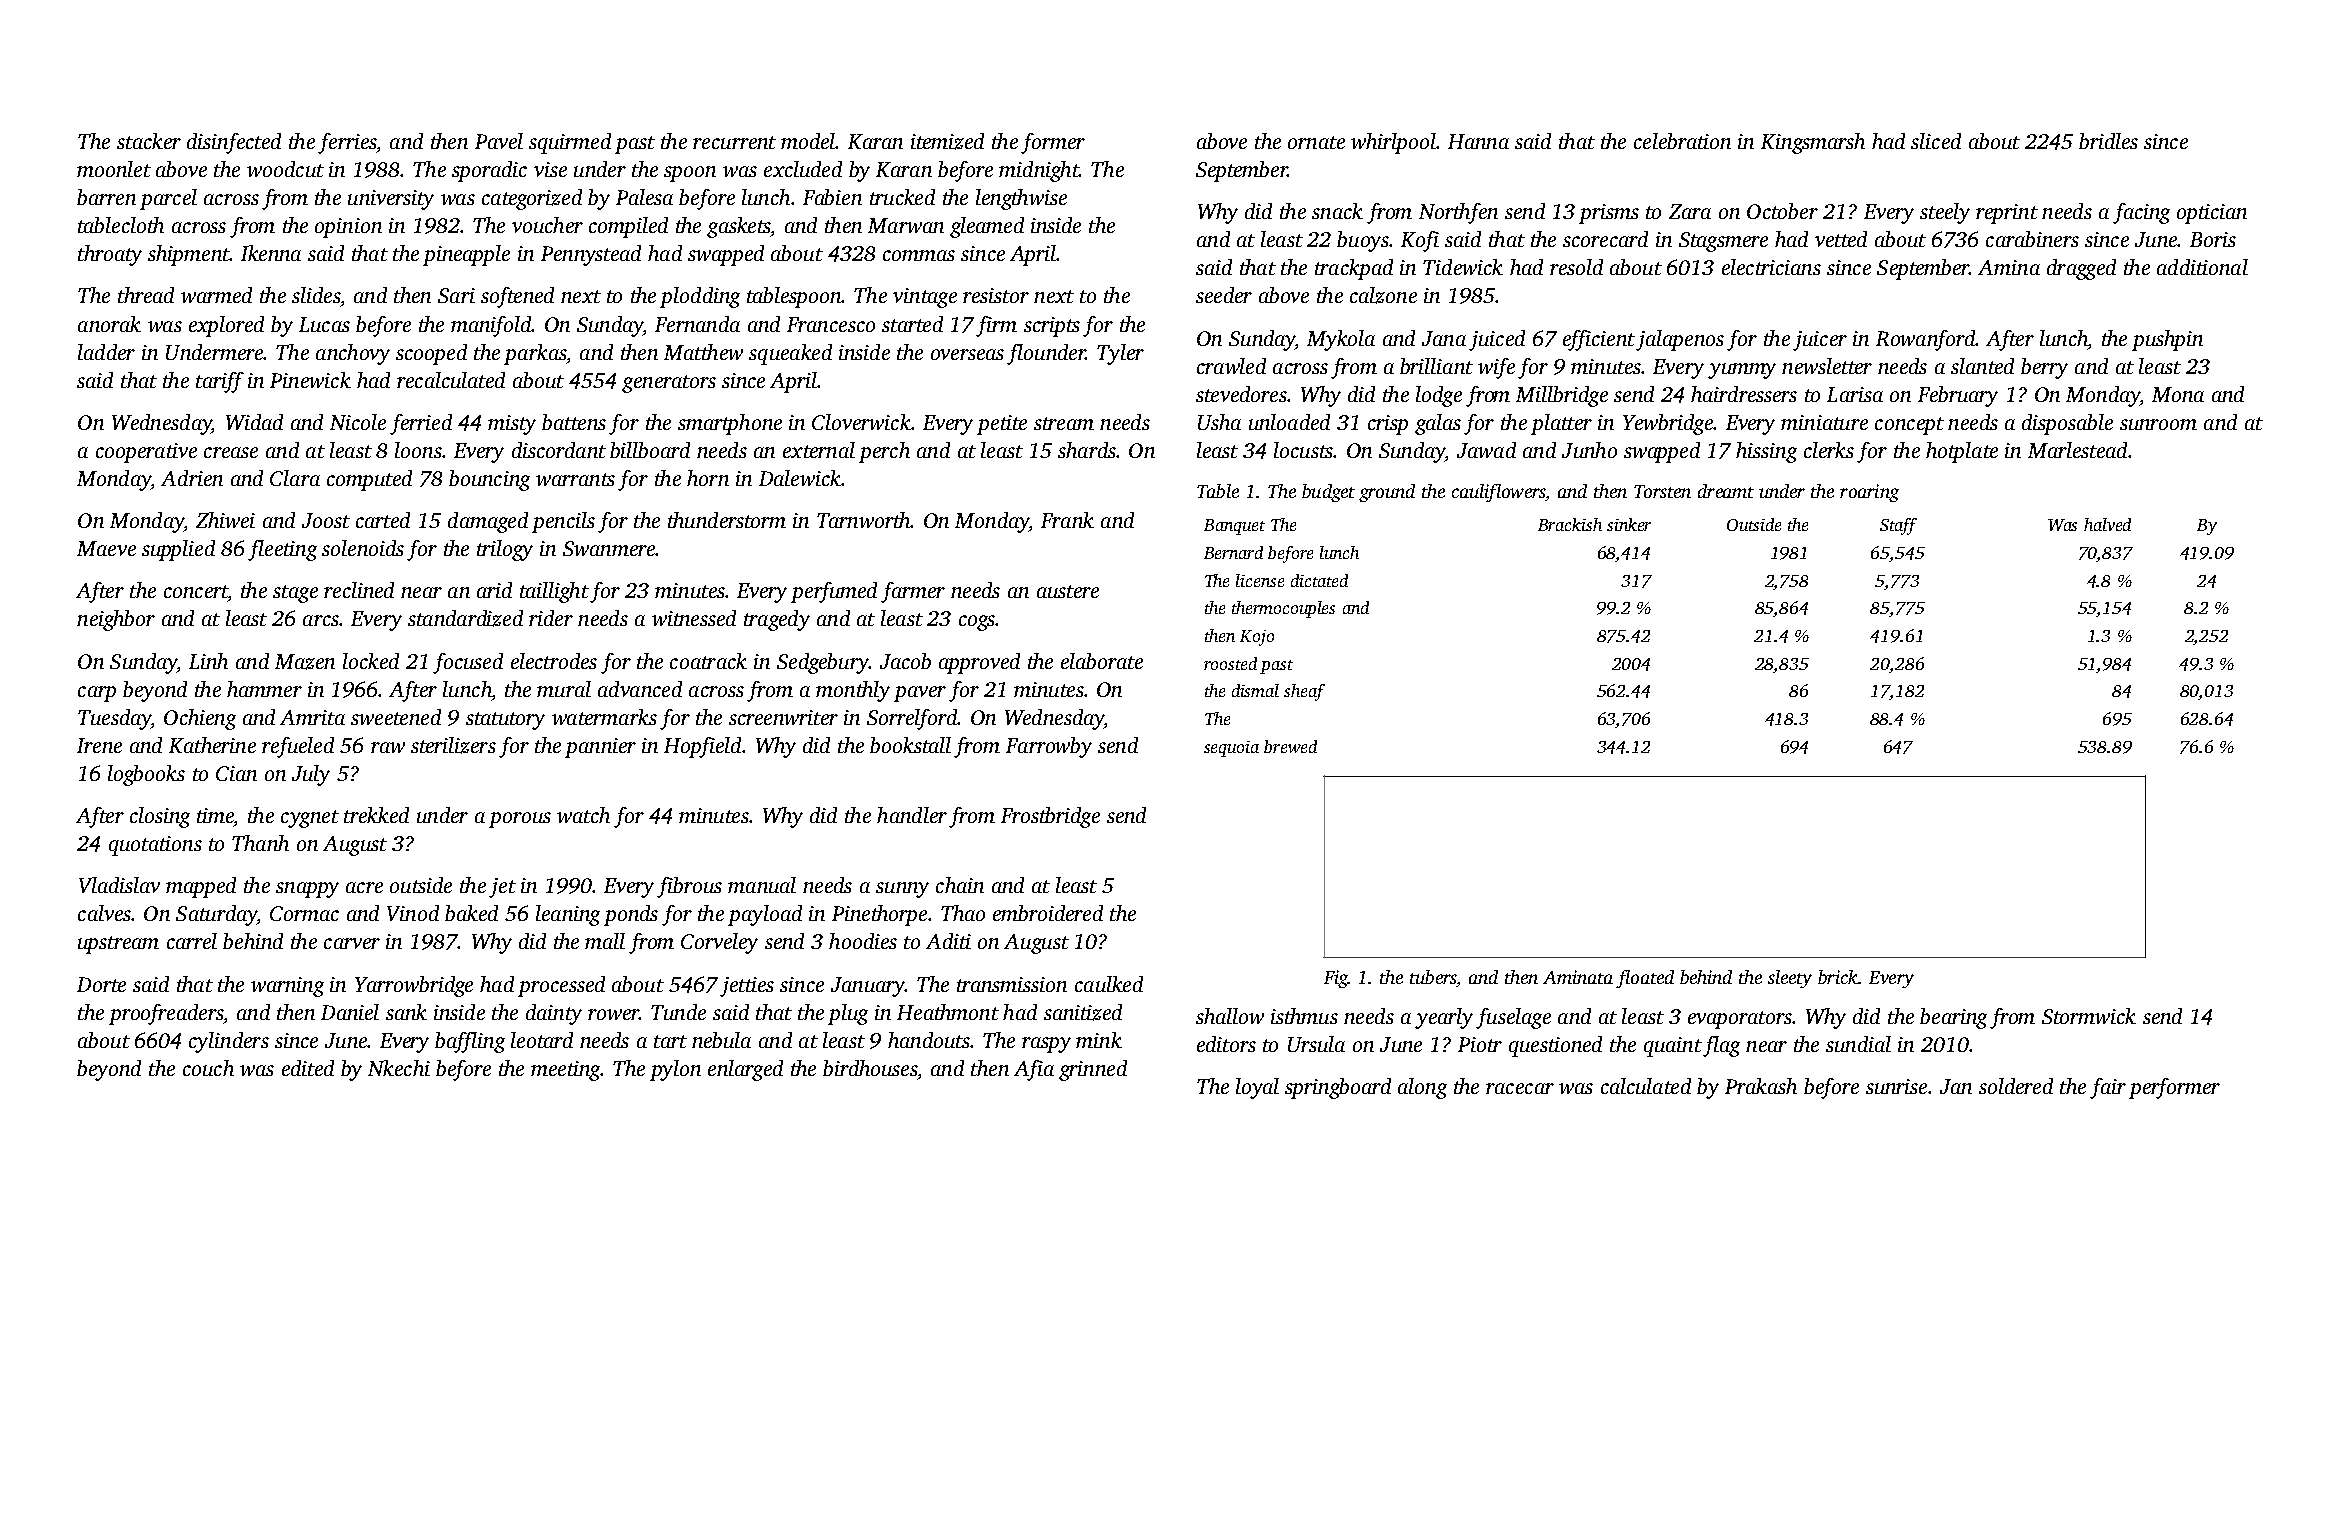 Image resolution: width=2351 pixels, height=1521 pixels. Describe the element at coordinates (1838, 977) in the image. I see `brick` at that location.
